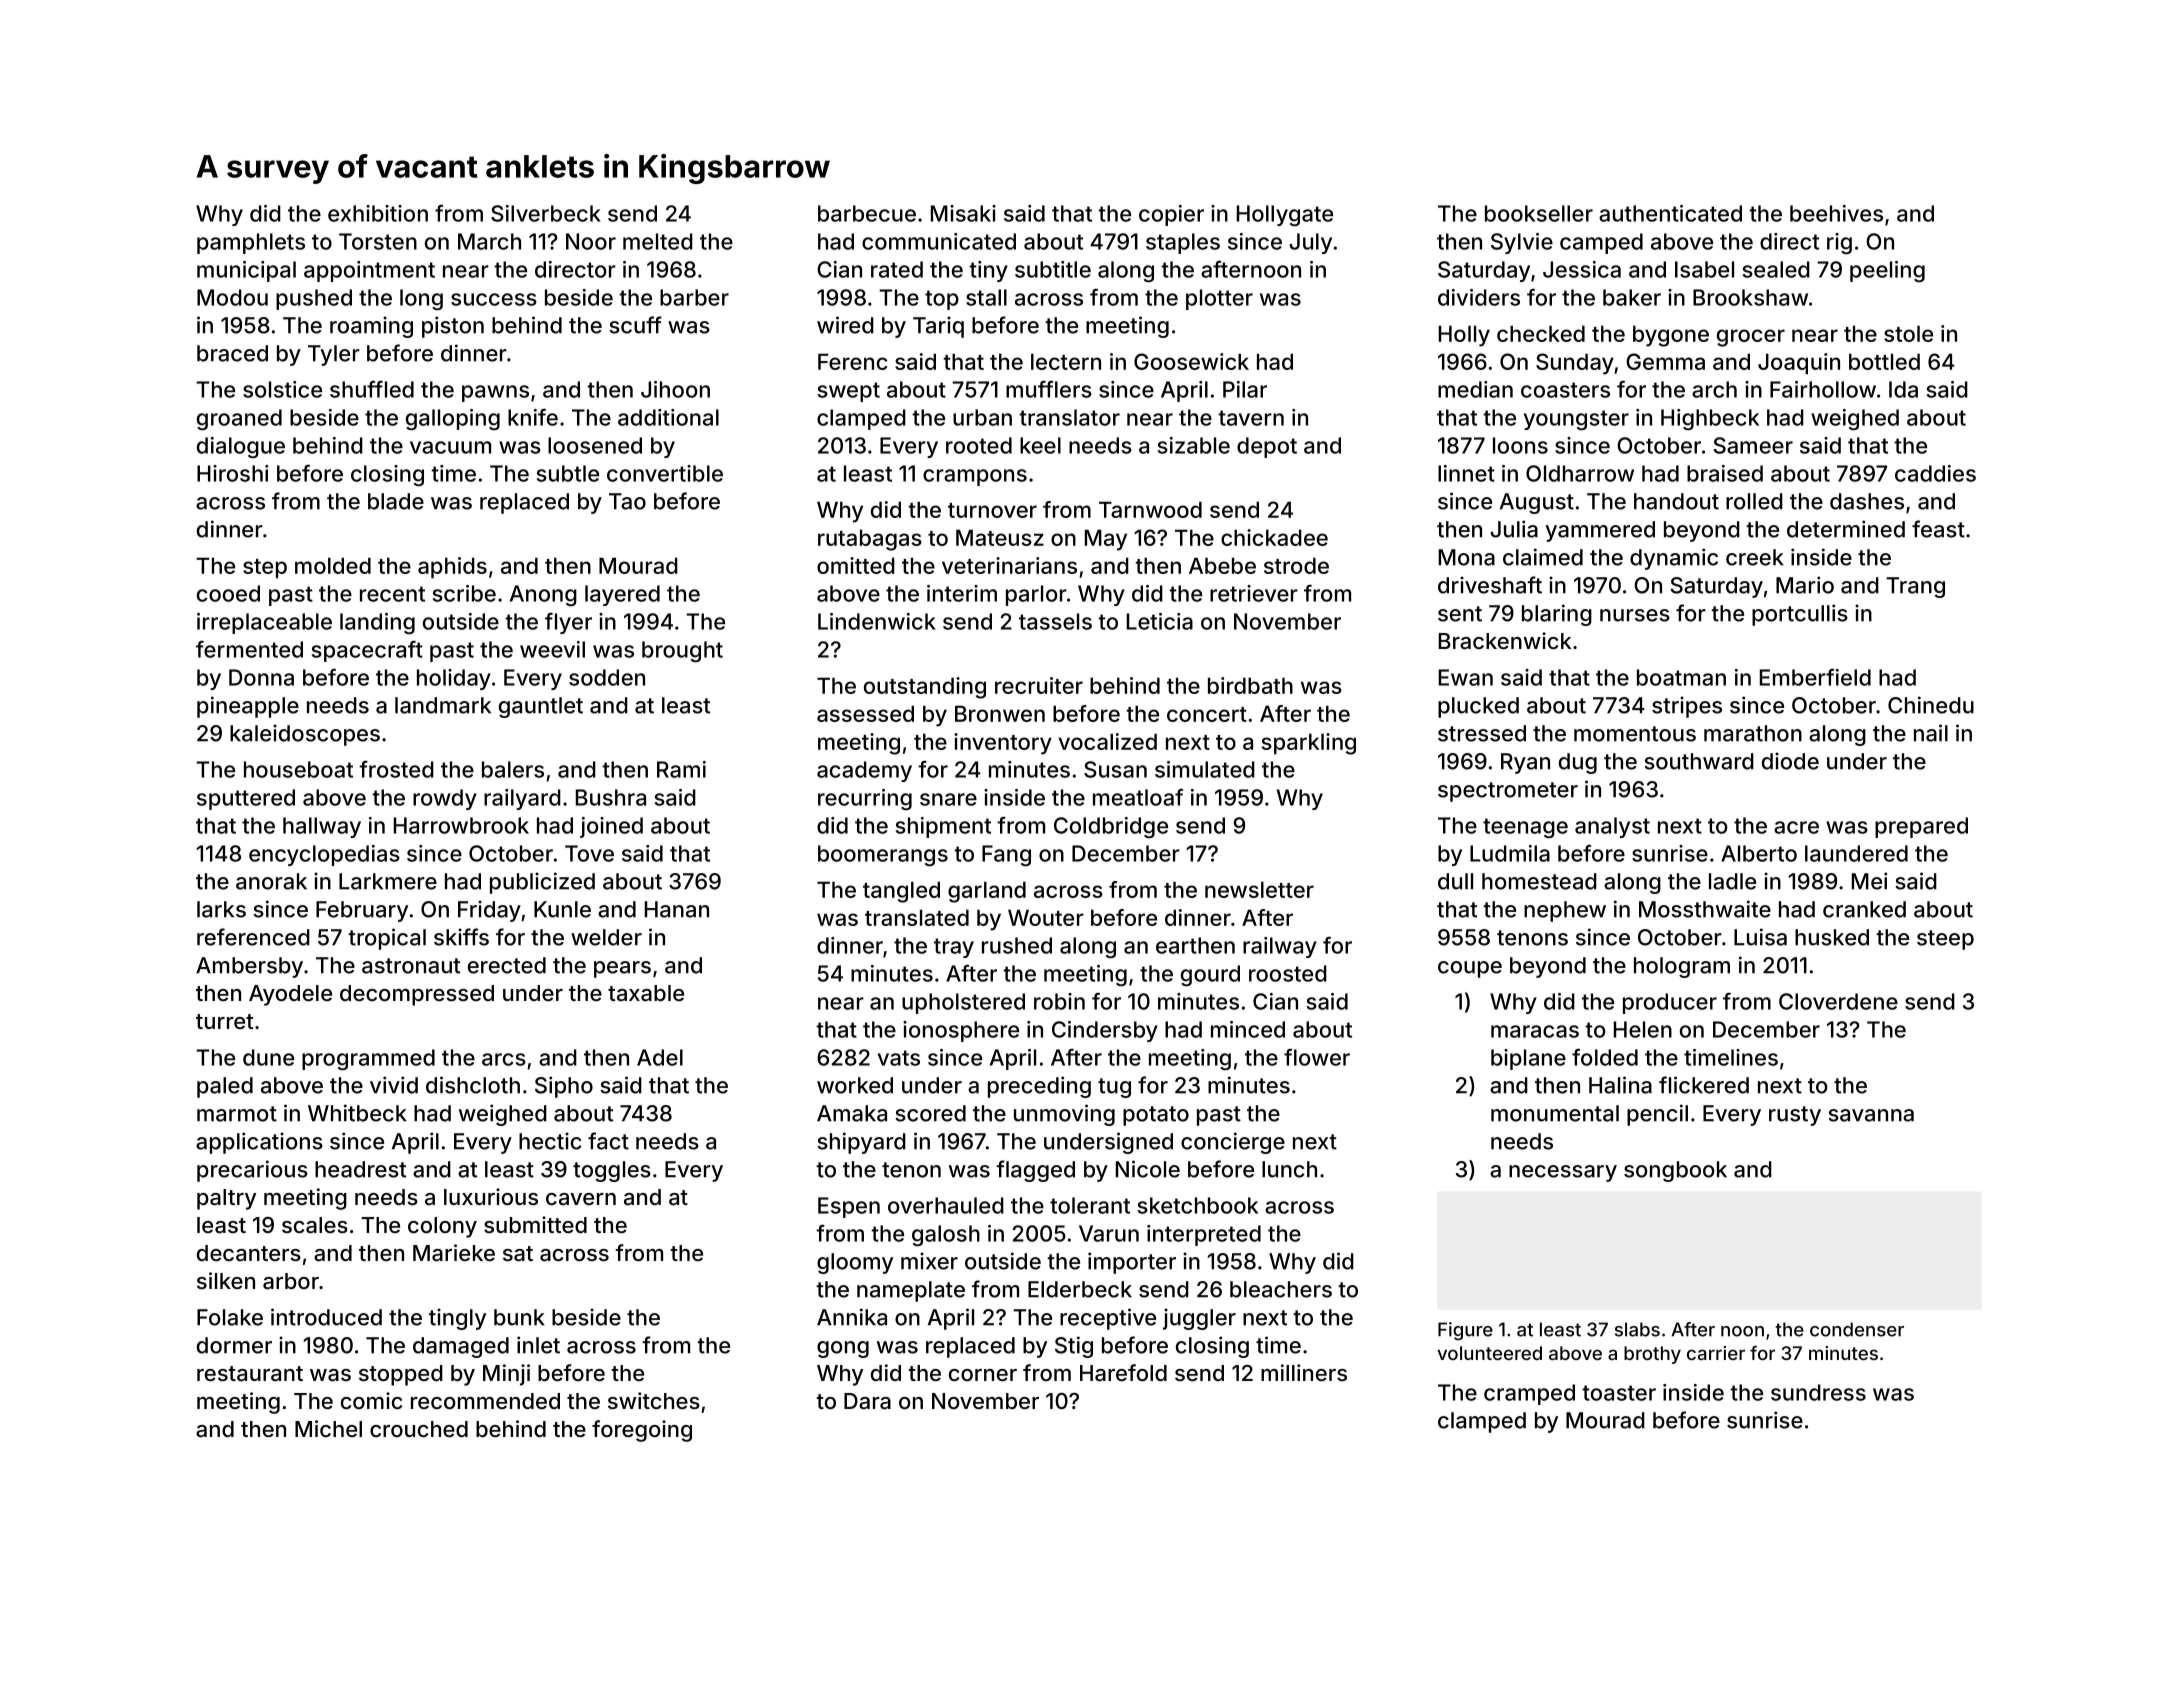 This screenshot has height=1683, width=2178. I want to click on Emberfield, so click(1815, 677).
